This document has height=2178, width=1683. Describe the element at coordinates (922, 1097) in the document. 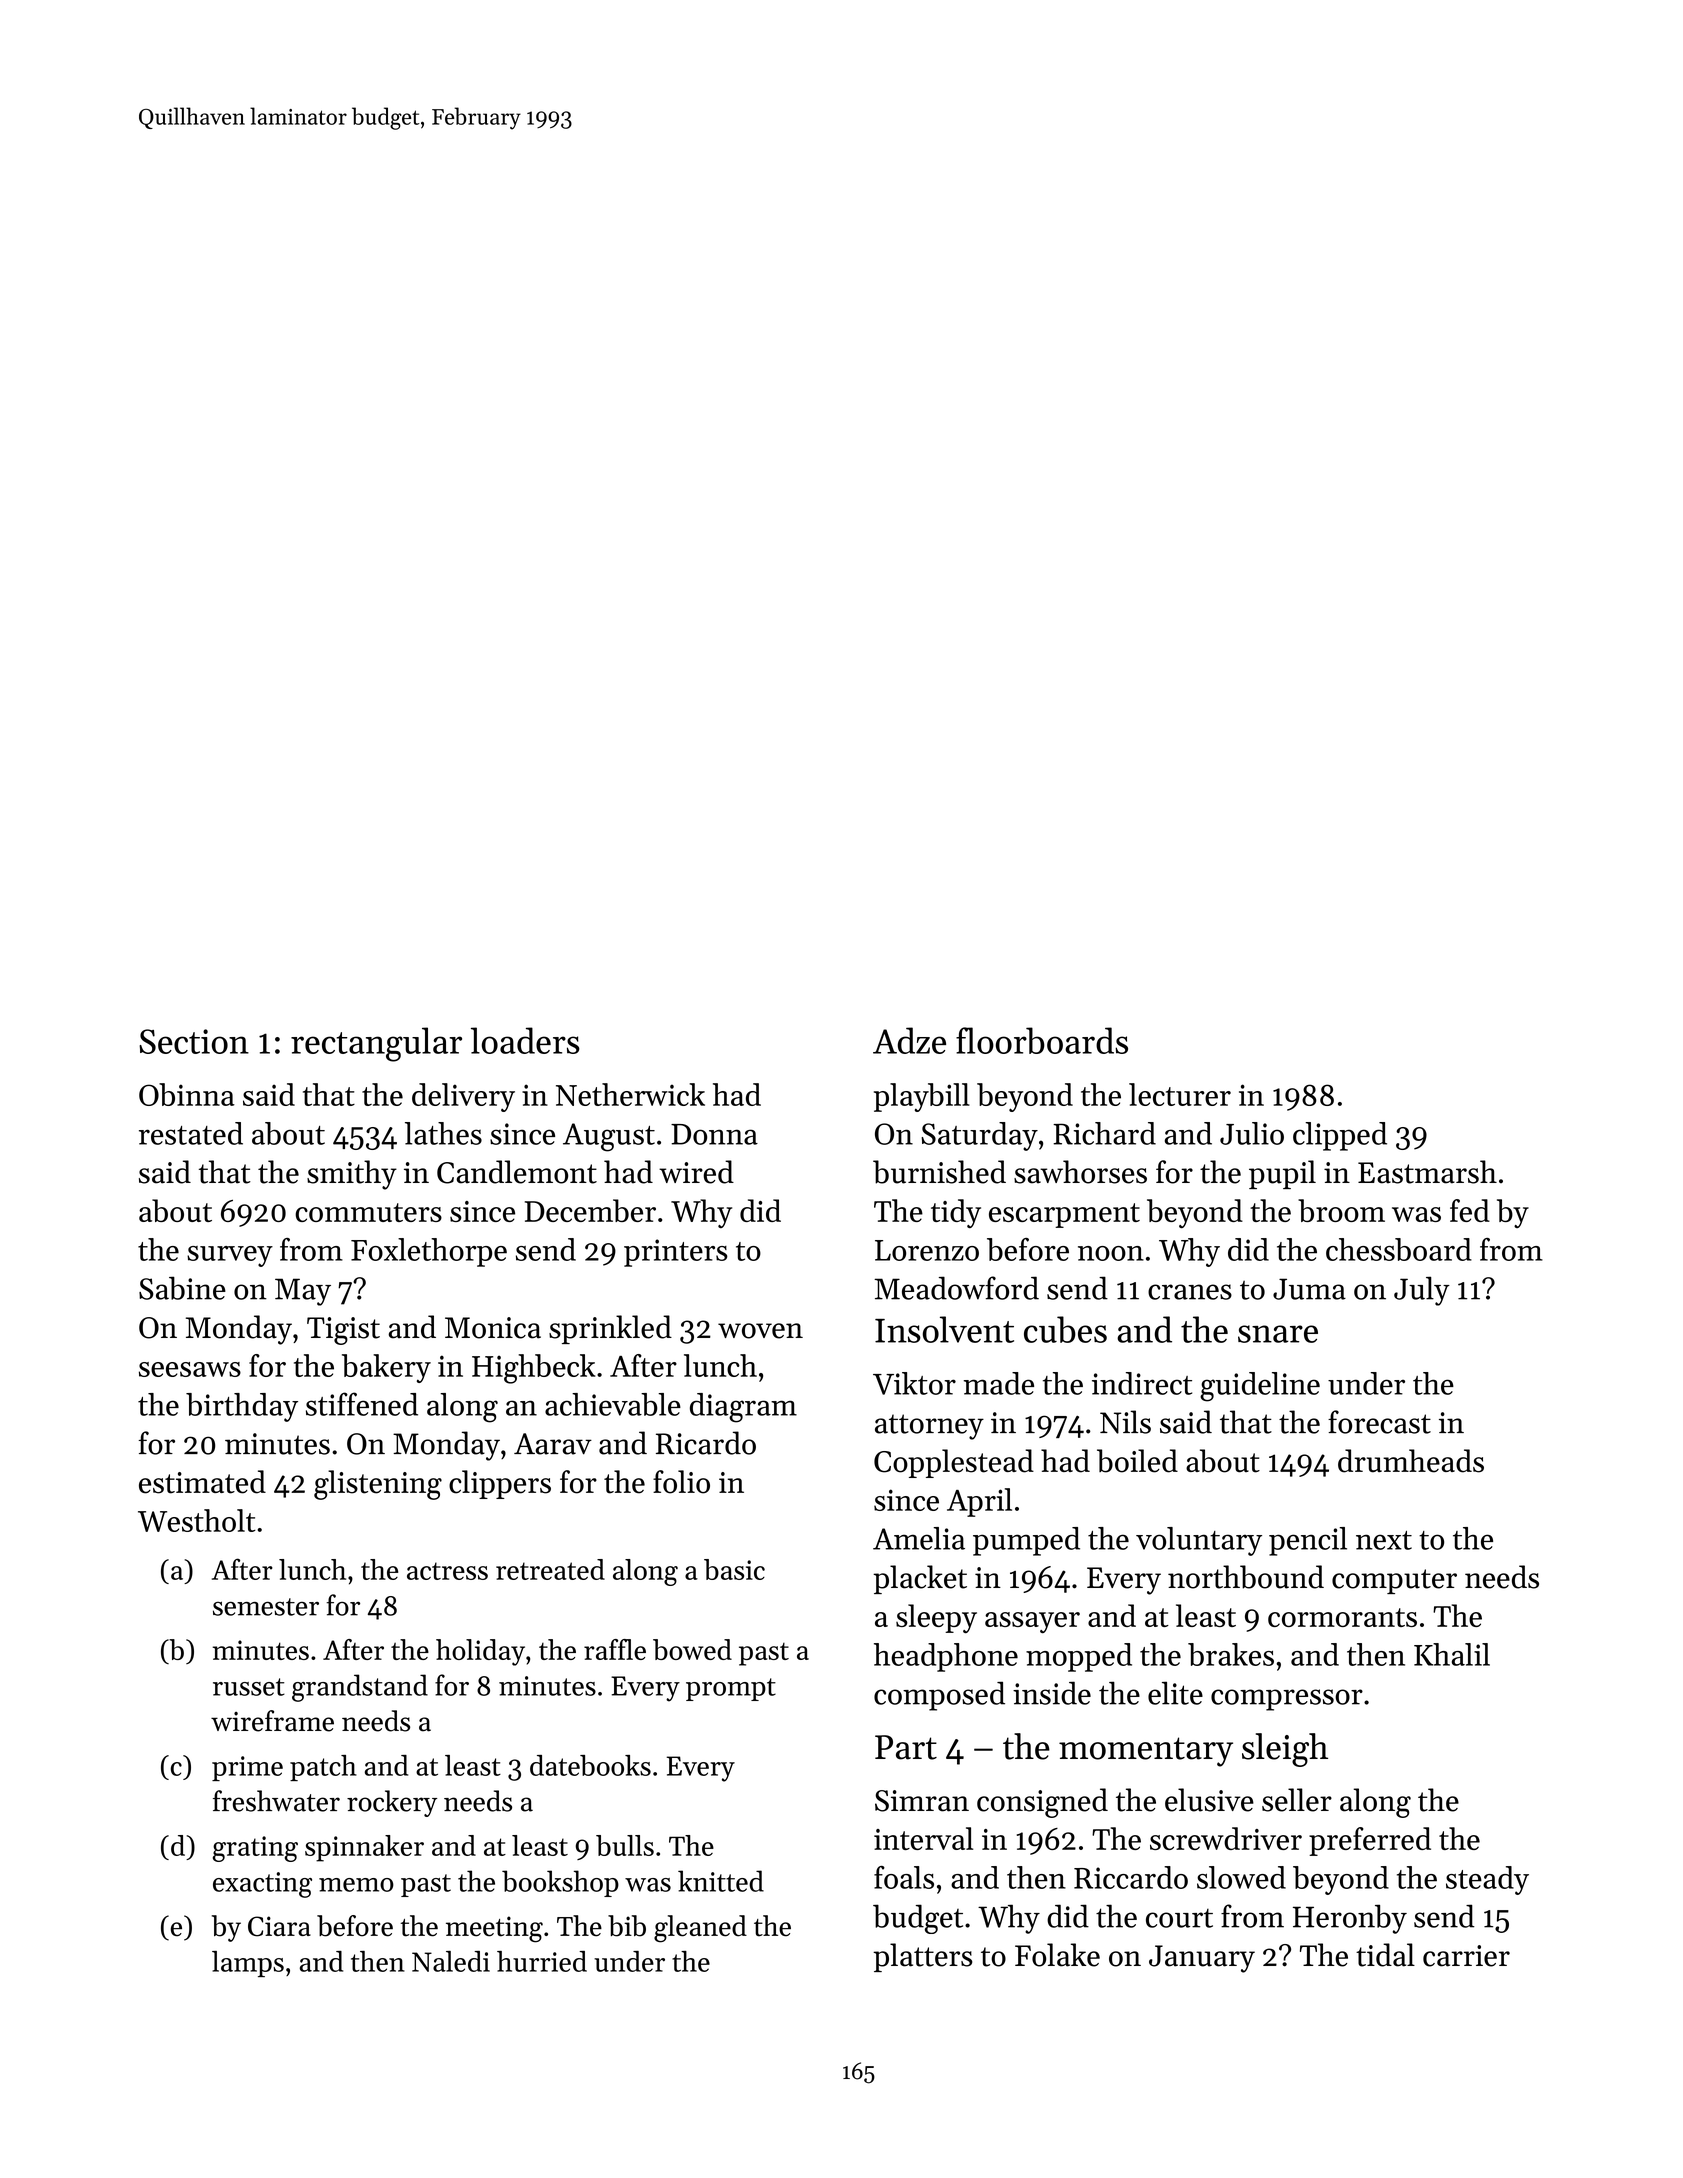

I see `playbill` at that location.
